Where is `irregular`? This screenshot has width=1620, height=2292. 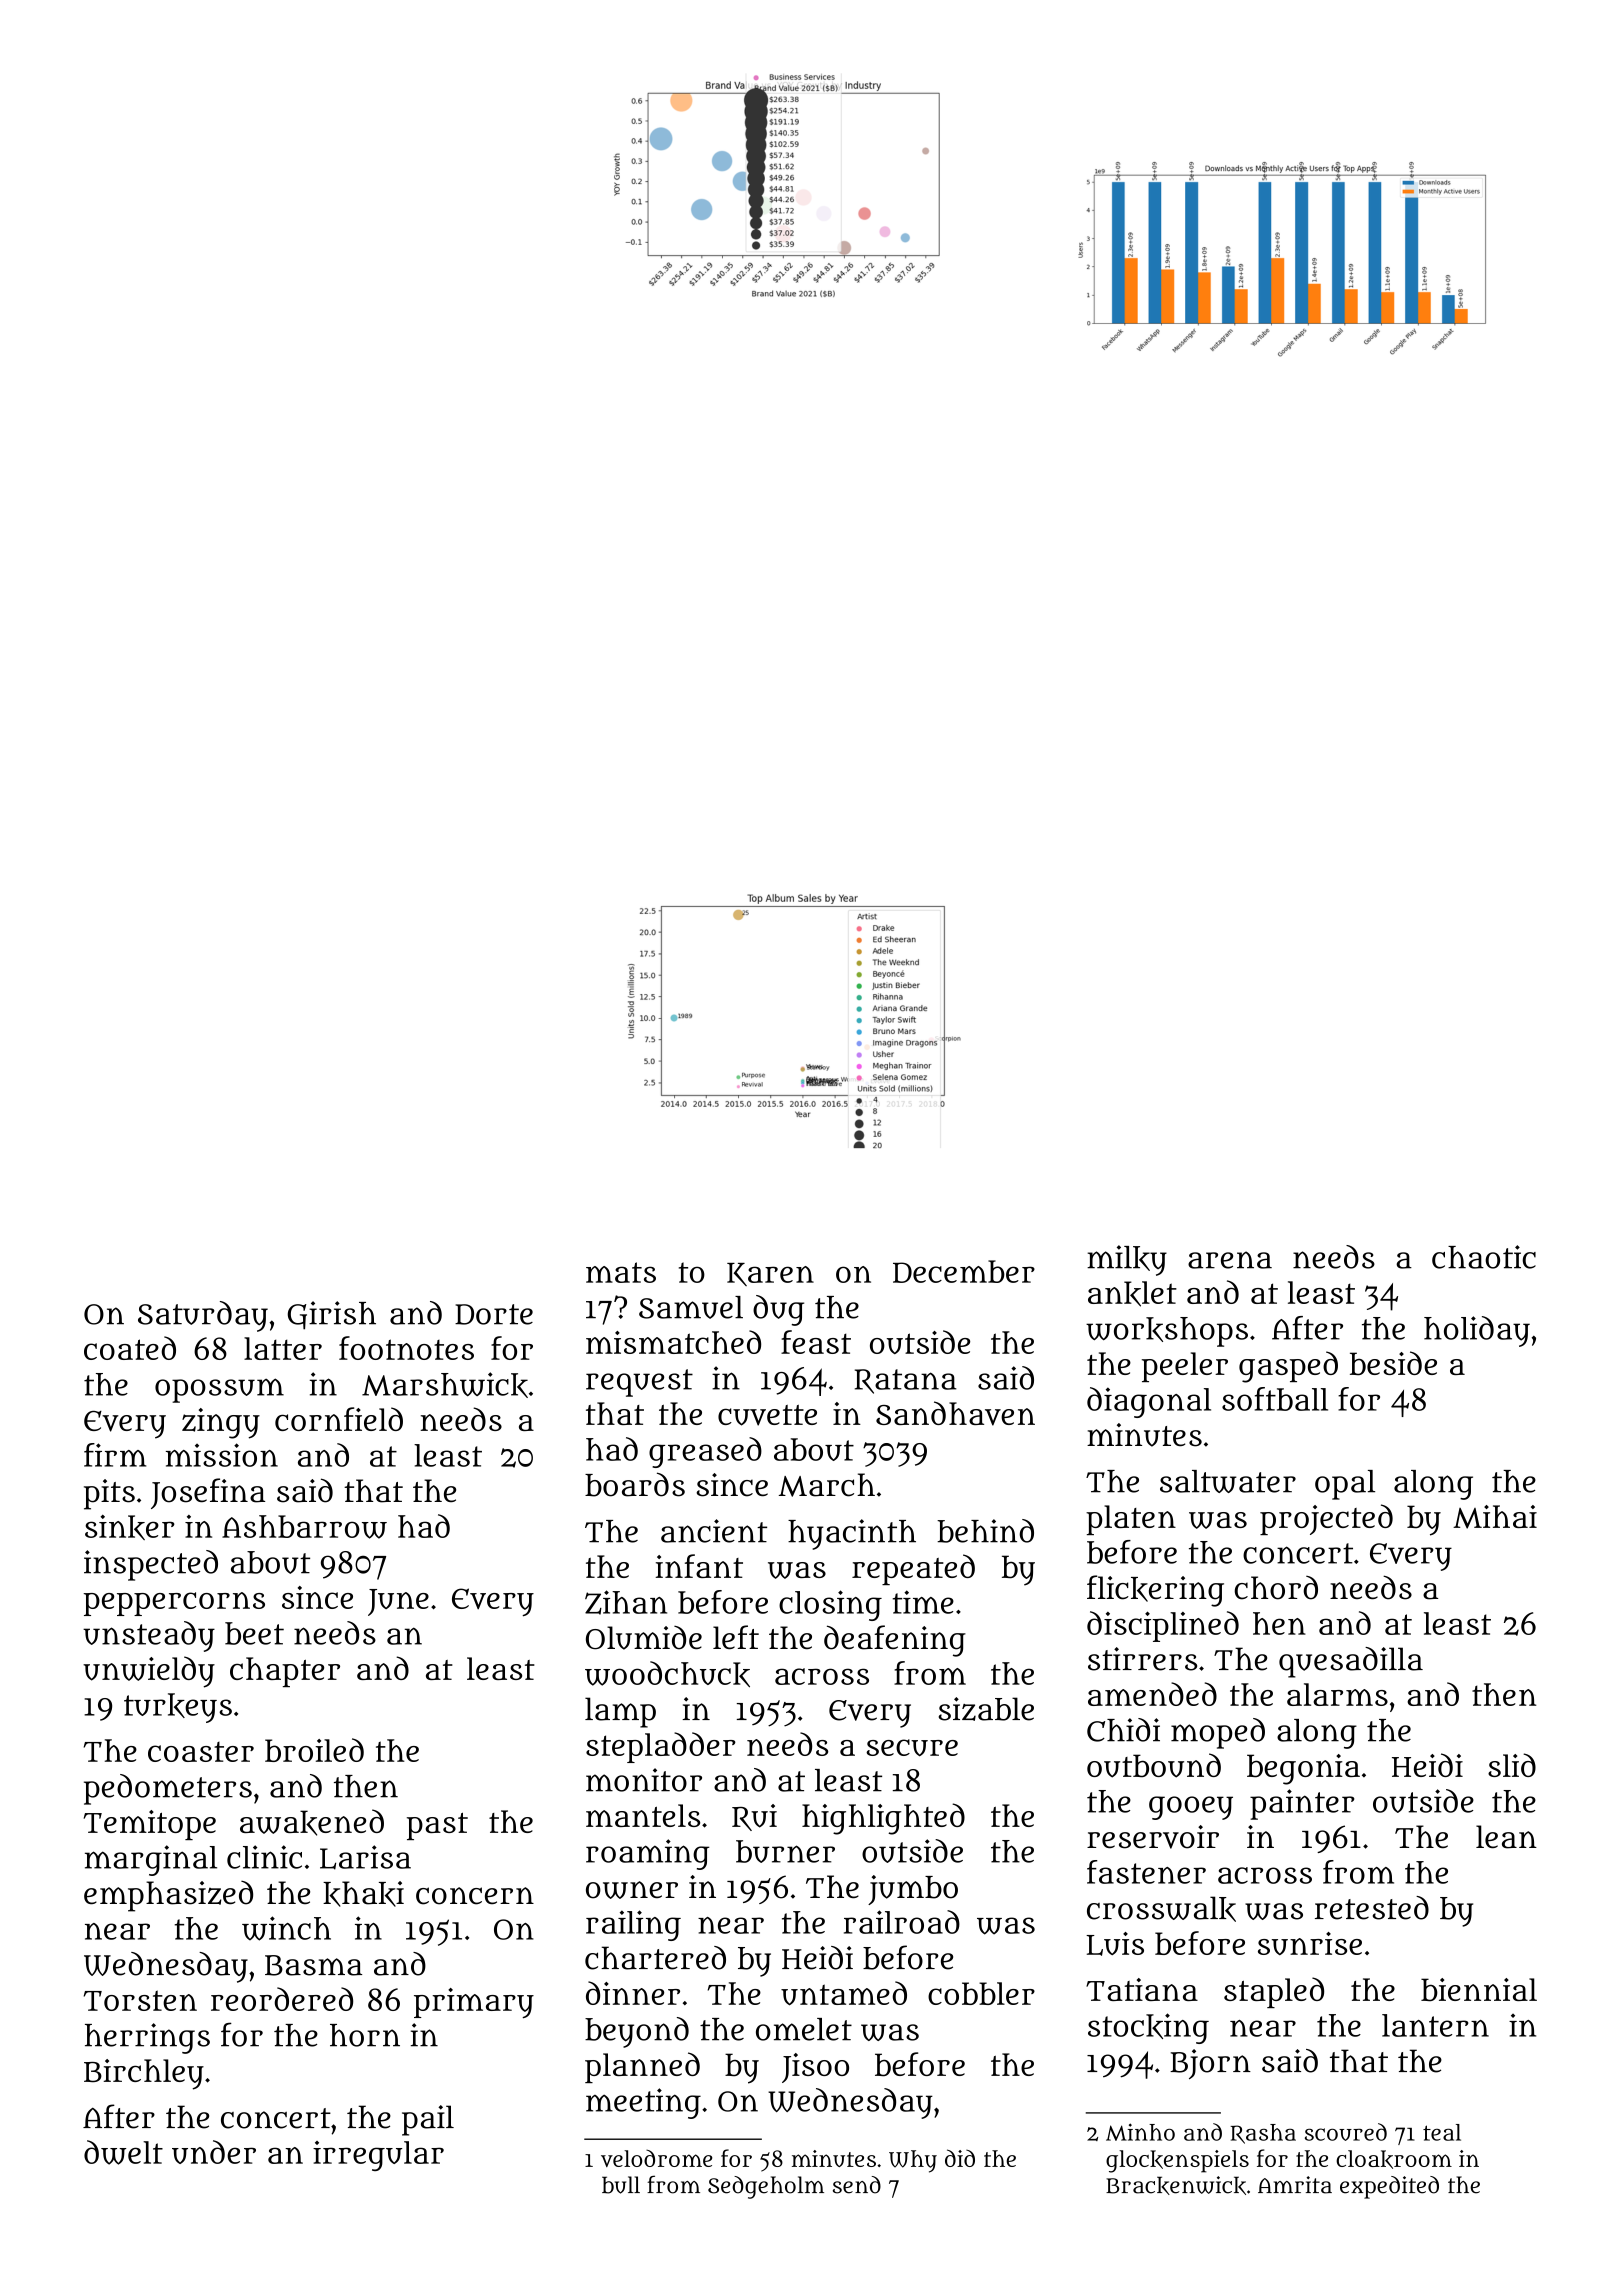 irregular is located at coordinates (378, 2156).
